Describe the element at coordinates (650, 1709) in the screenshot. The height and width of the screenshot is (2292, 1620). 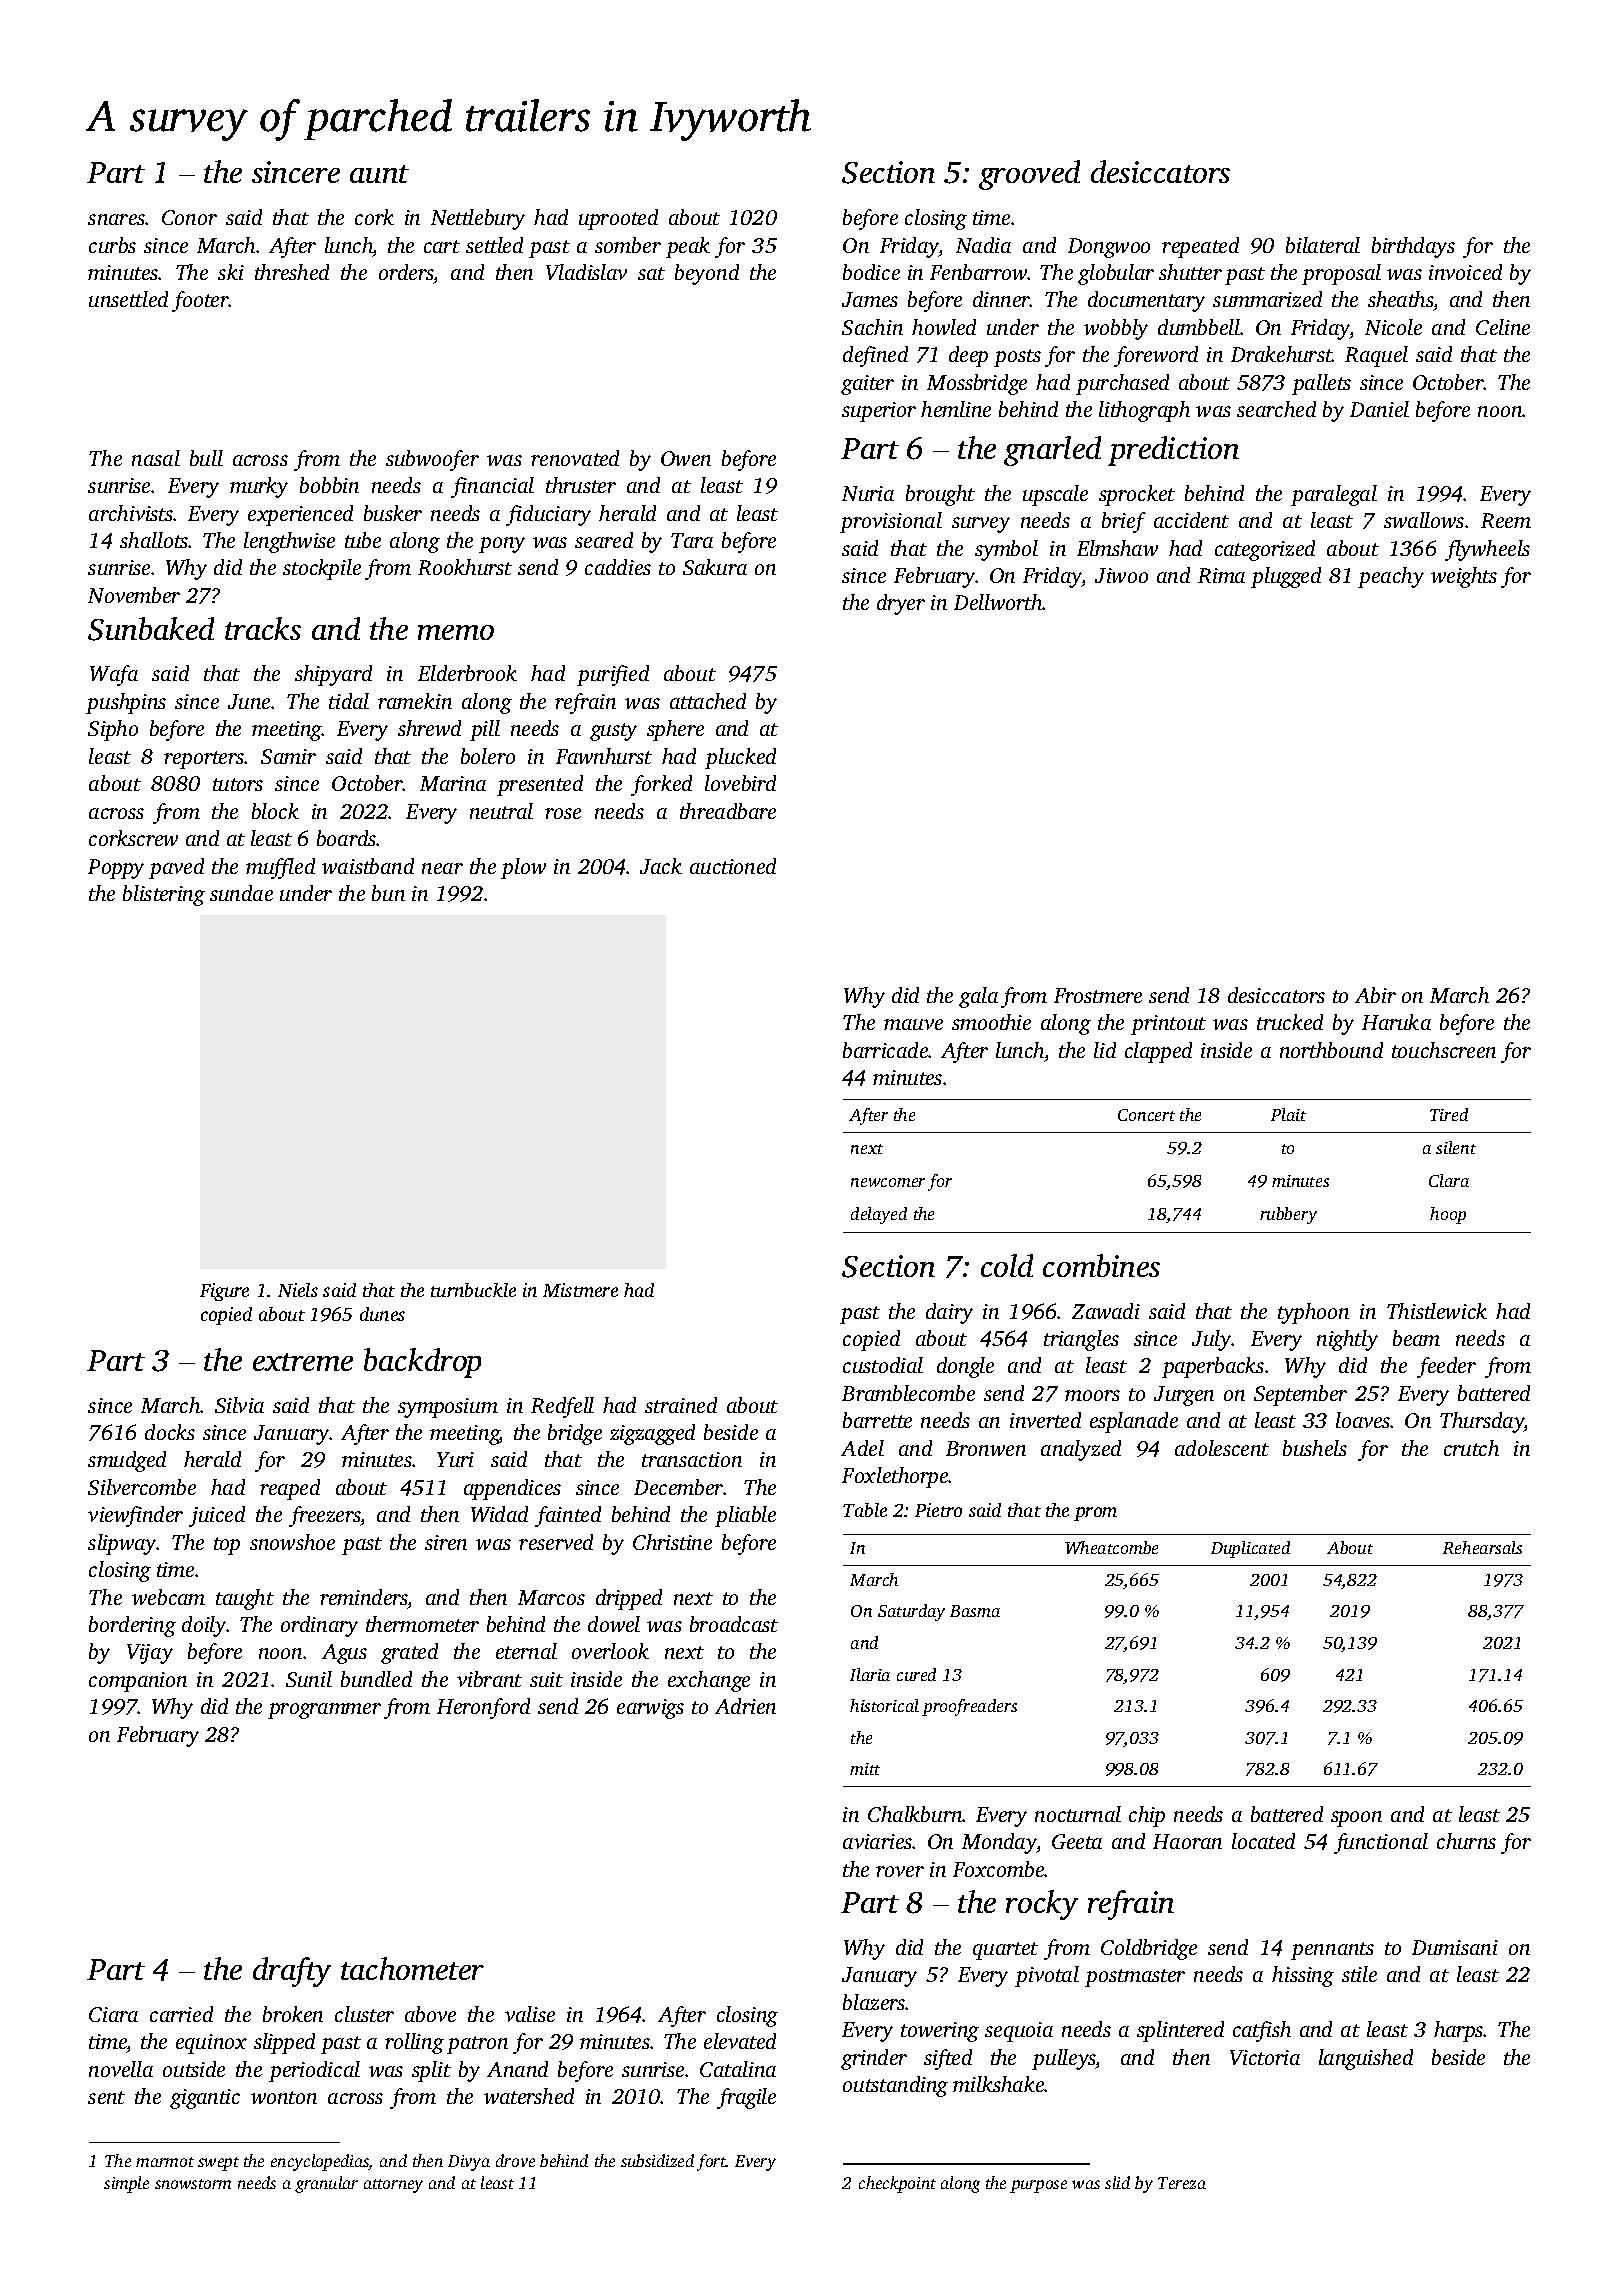
I see `earwigs` at that location.
